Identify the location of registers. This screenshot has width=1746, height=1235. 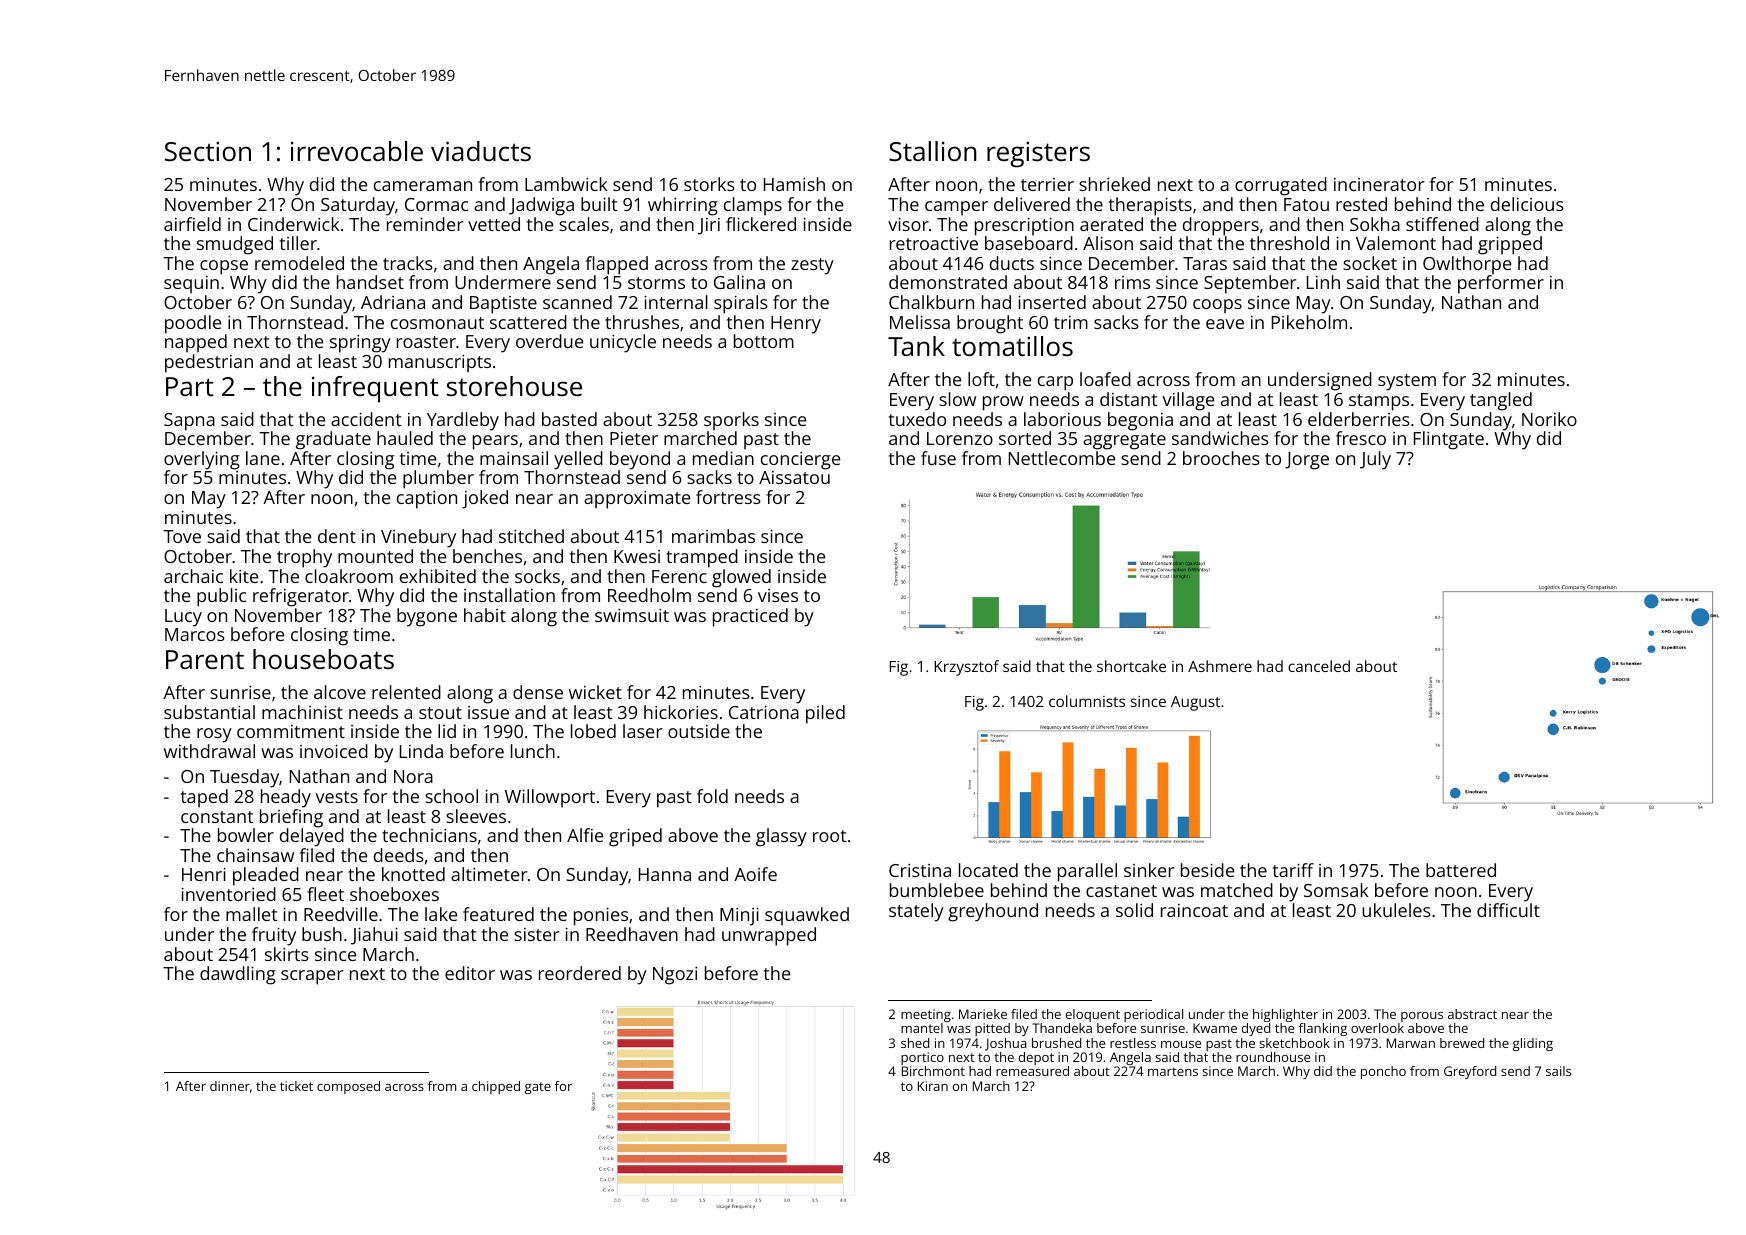
(1038, 154).
